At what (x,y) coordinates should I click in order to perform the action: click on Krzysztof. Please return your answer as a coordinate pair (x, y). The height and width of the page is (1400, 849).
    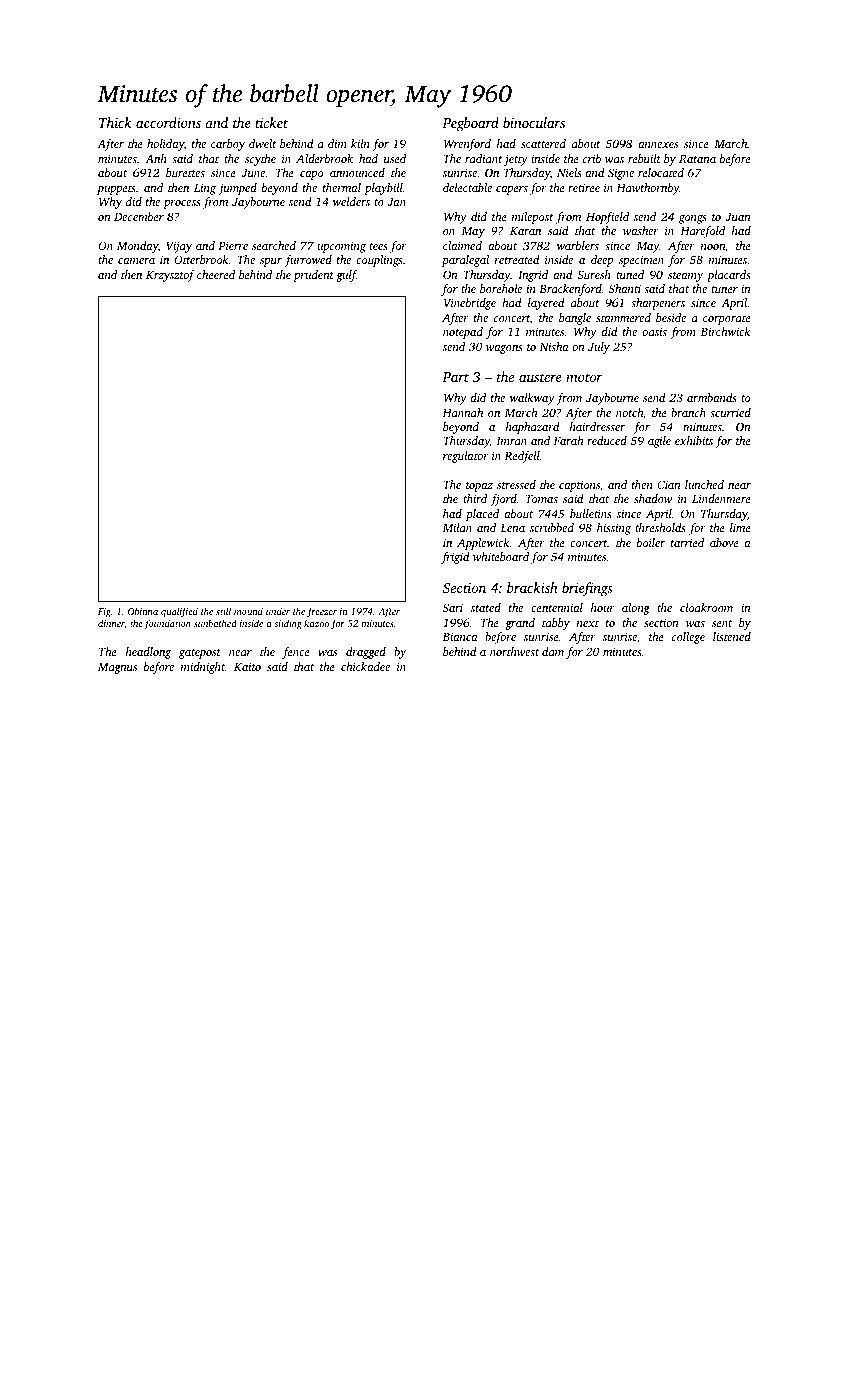
    Looking at the image, I should click on (170, 276).
